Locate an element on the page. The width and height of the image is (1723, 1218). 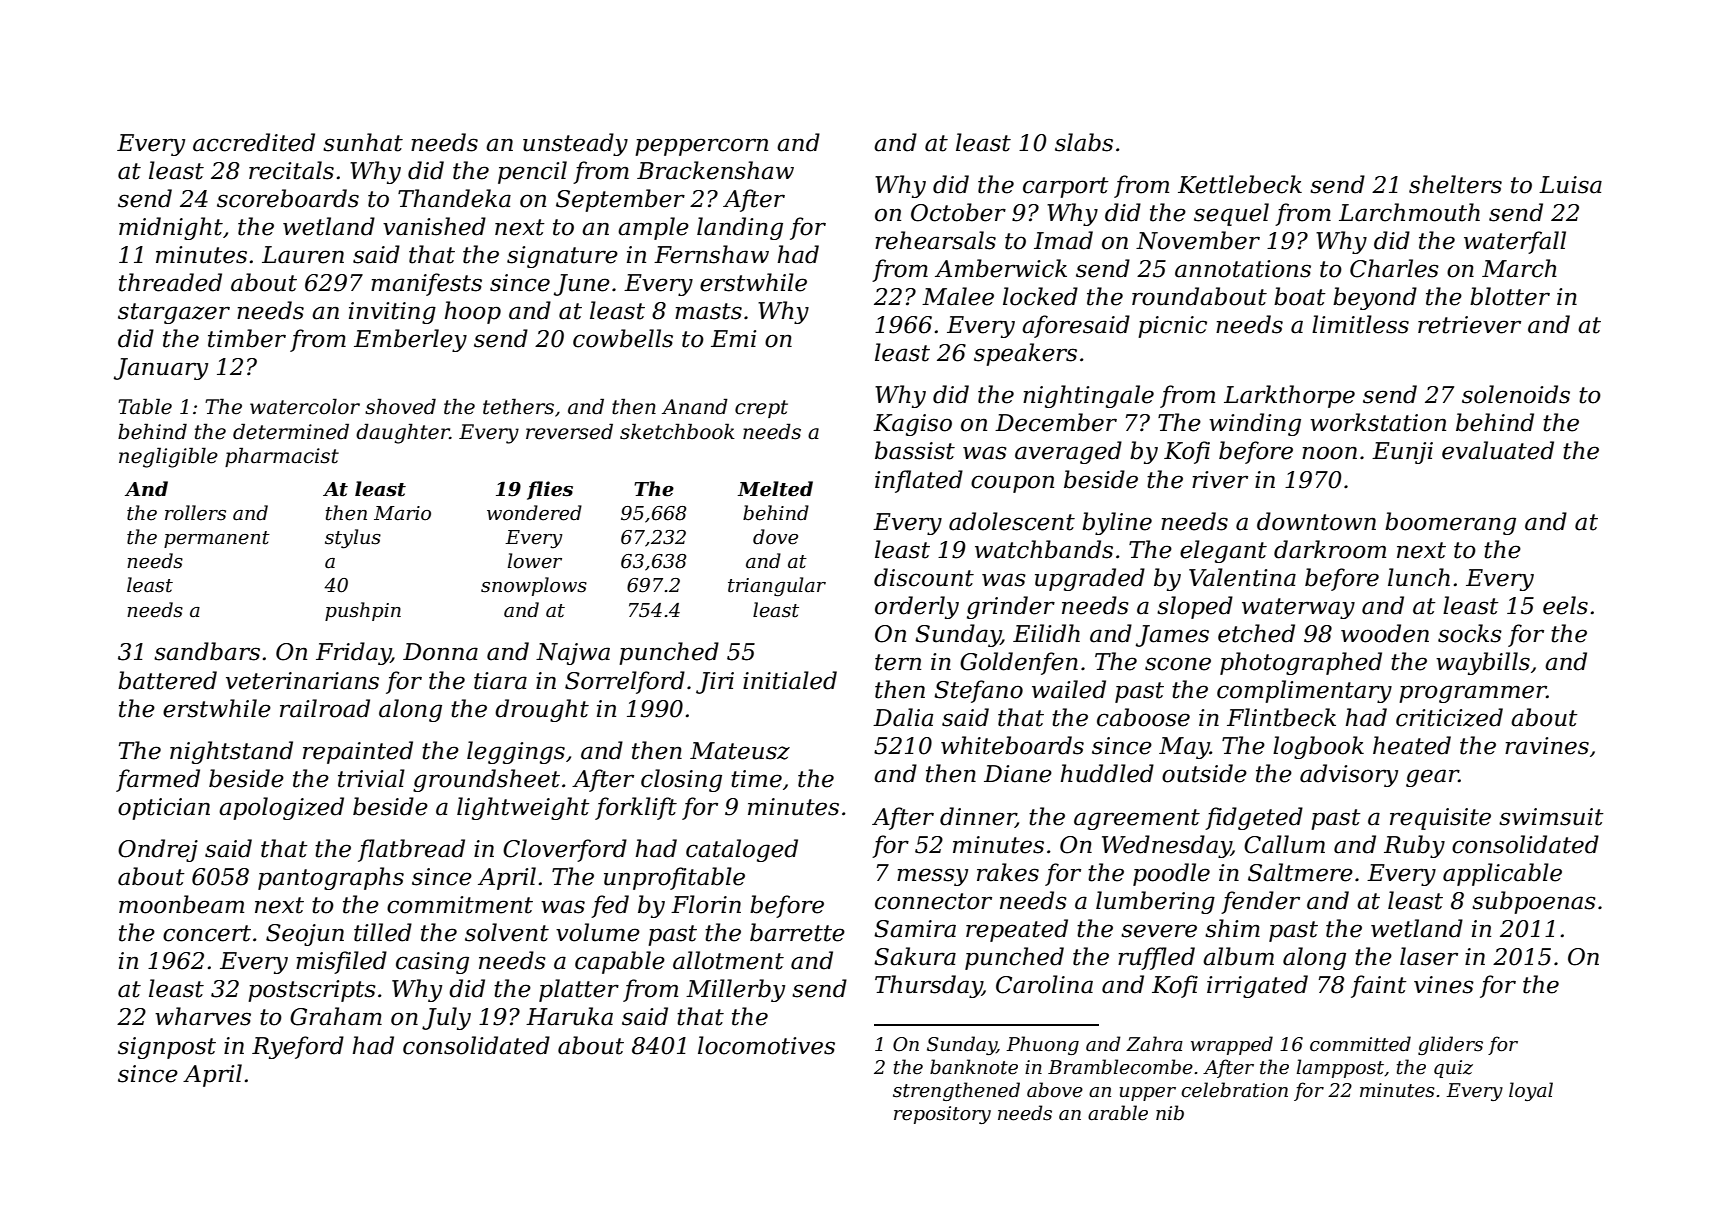
Larchmouth is located at coordinates (1409, 212).
